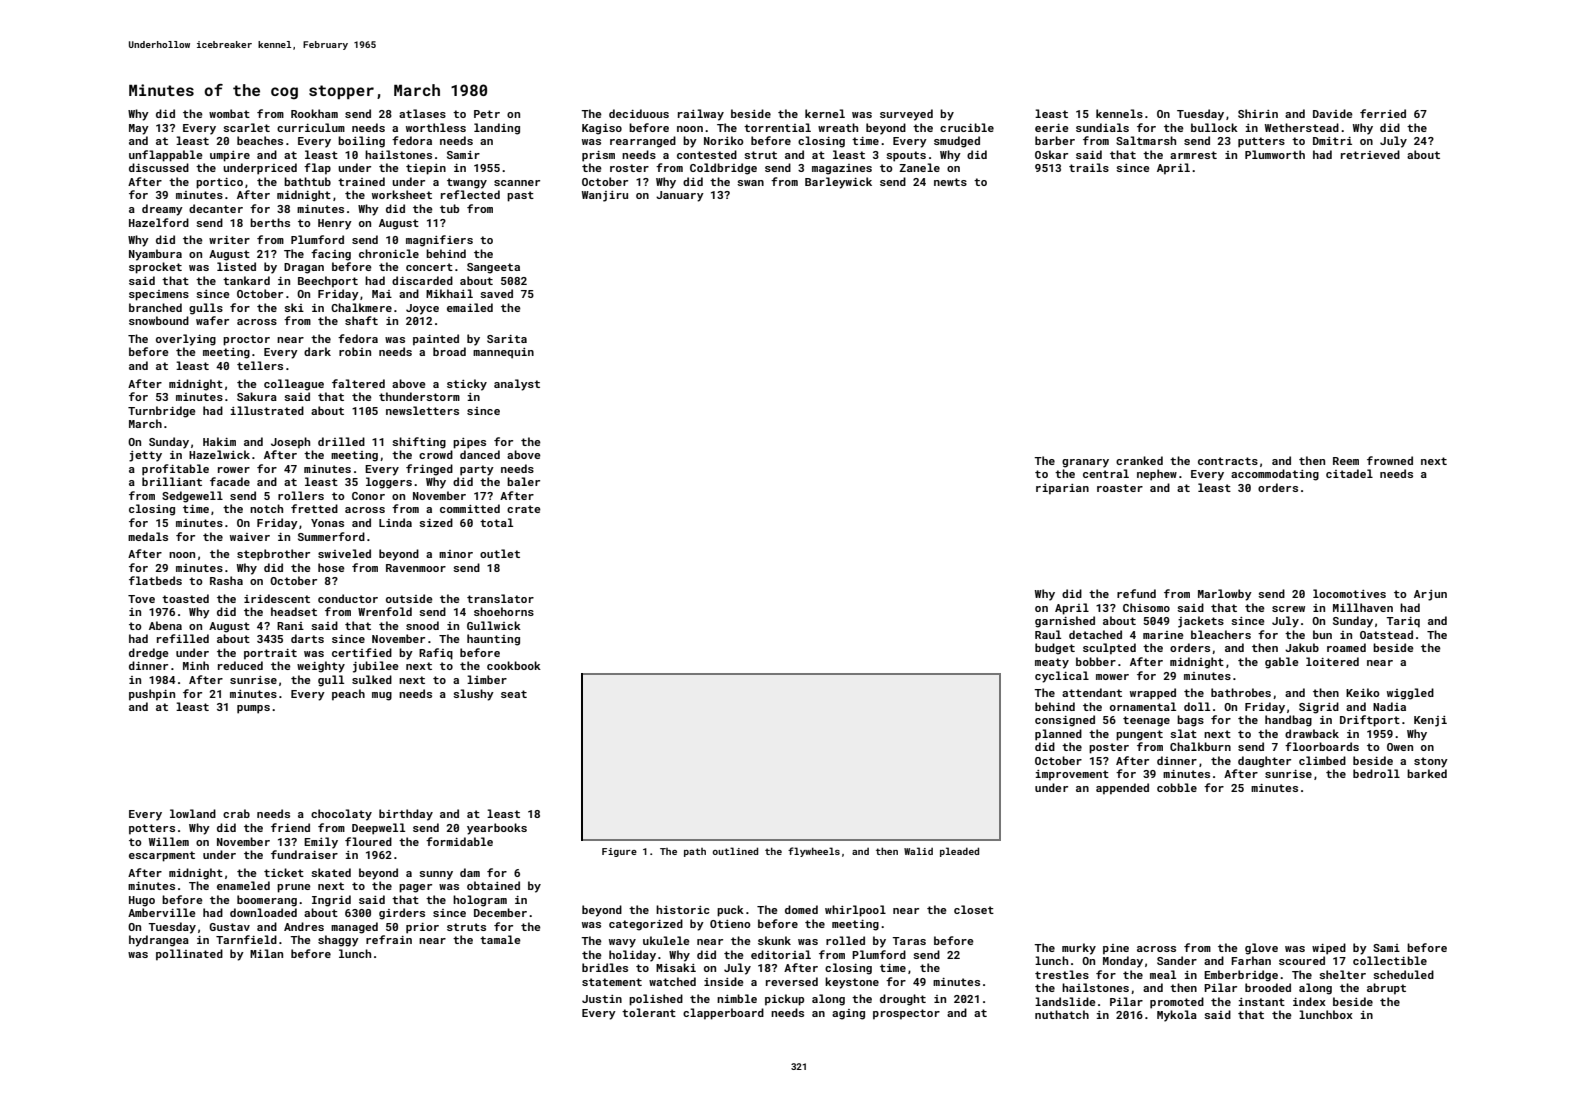 The image size is (1582, 1119). I want to click on glove, so click(1261, 949).
